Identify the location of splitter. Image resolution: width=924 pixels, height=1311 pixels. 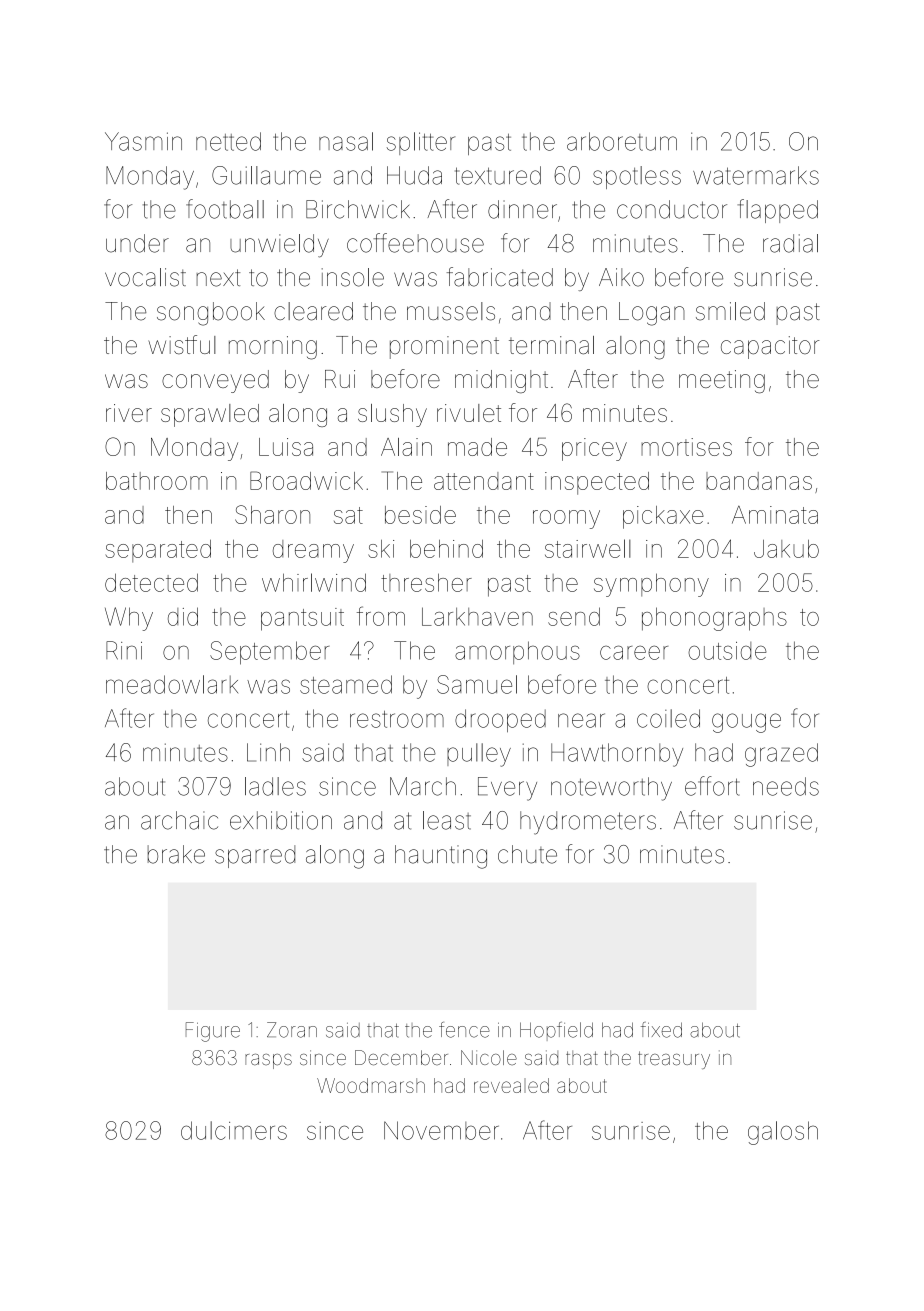
(421, 143).
